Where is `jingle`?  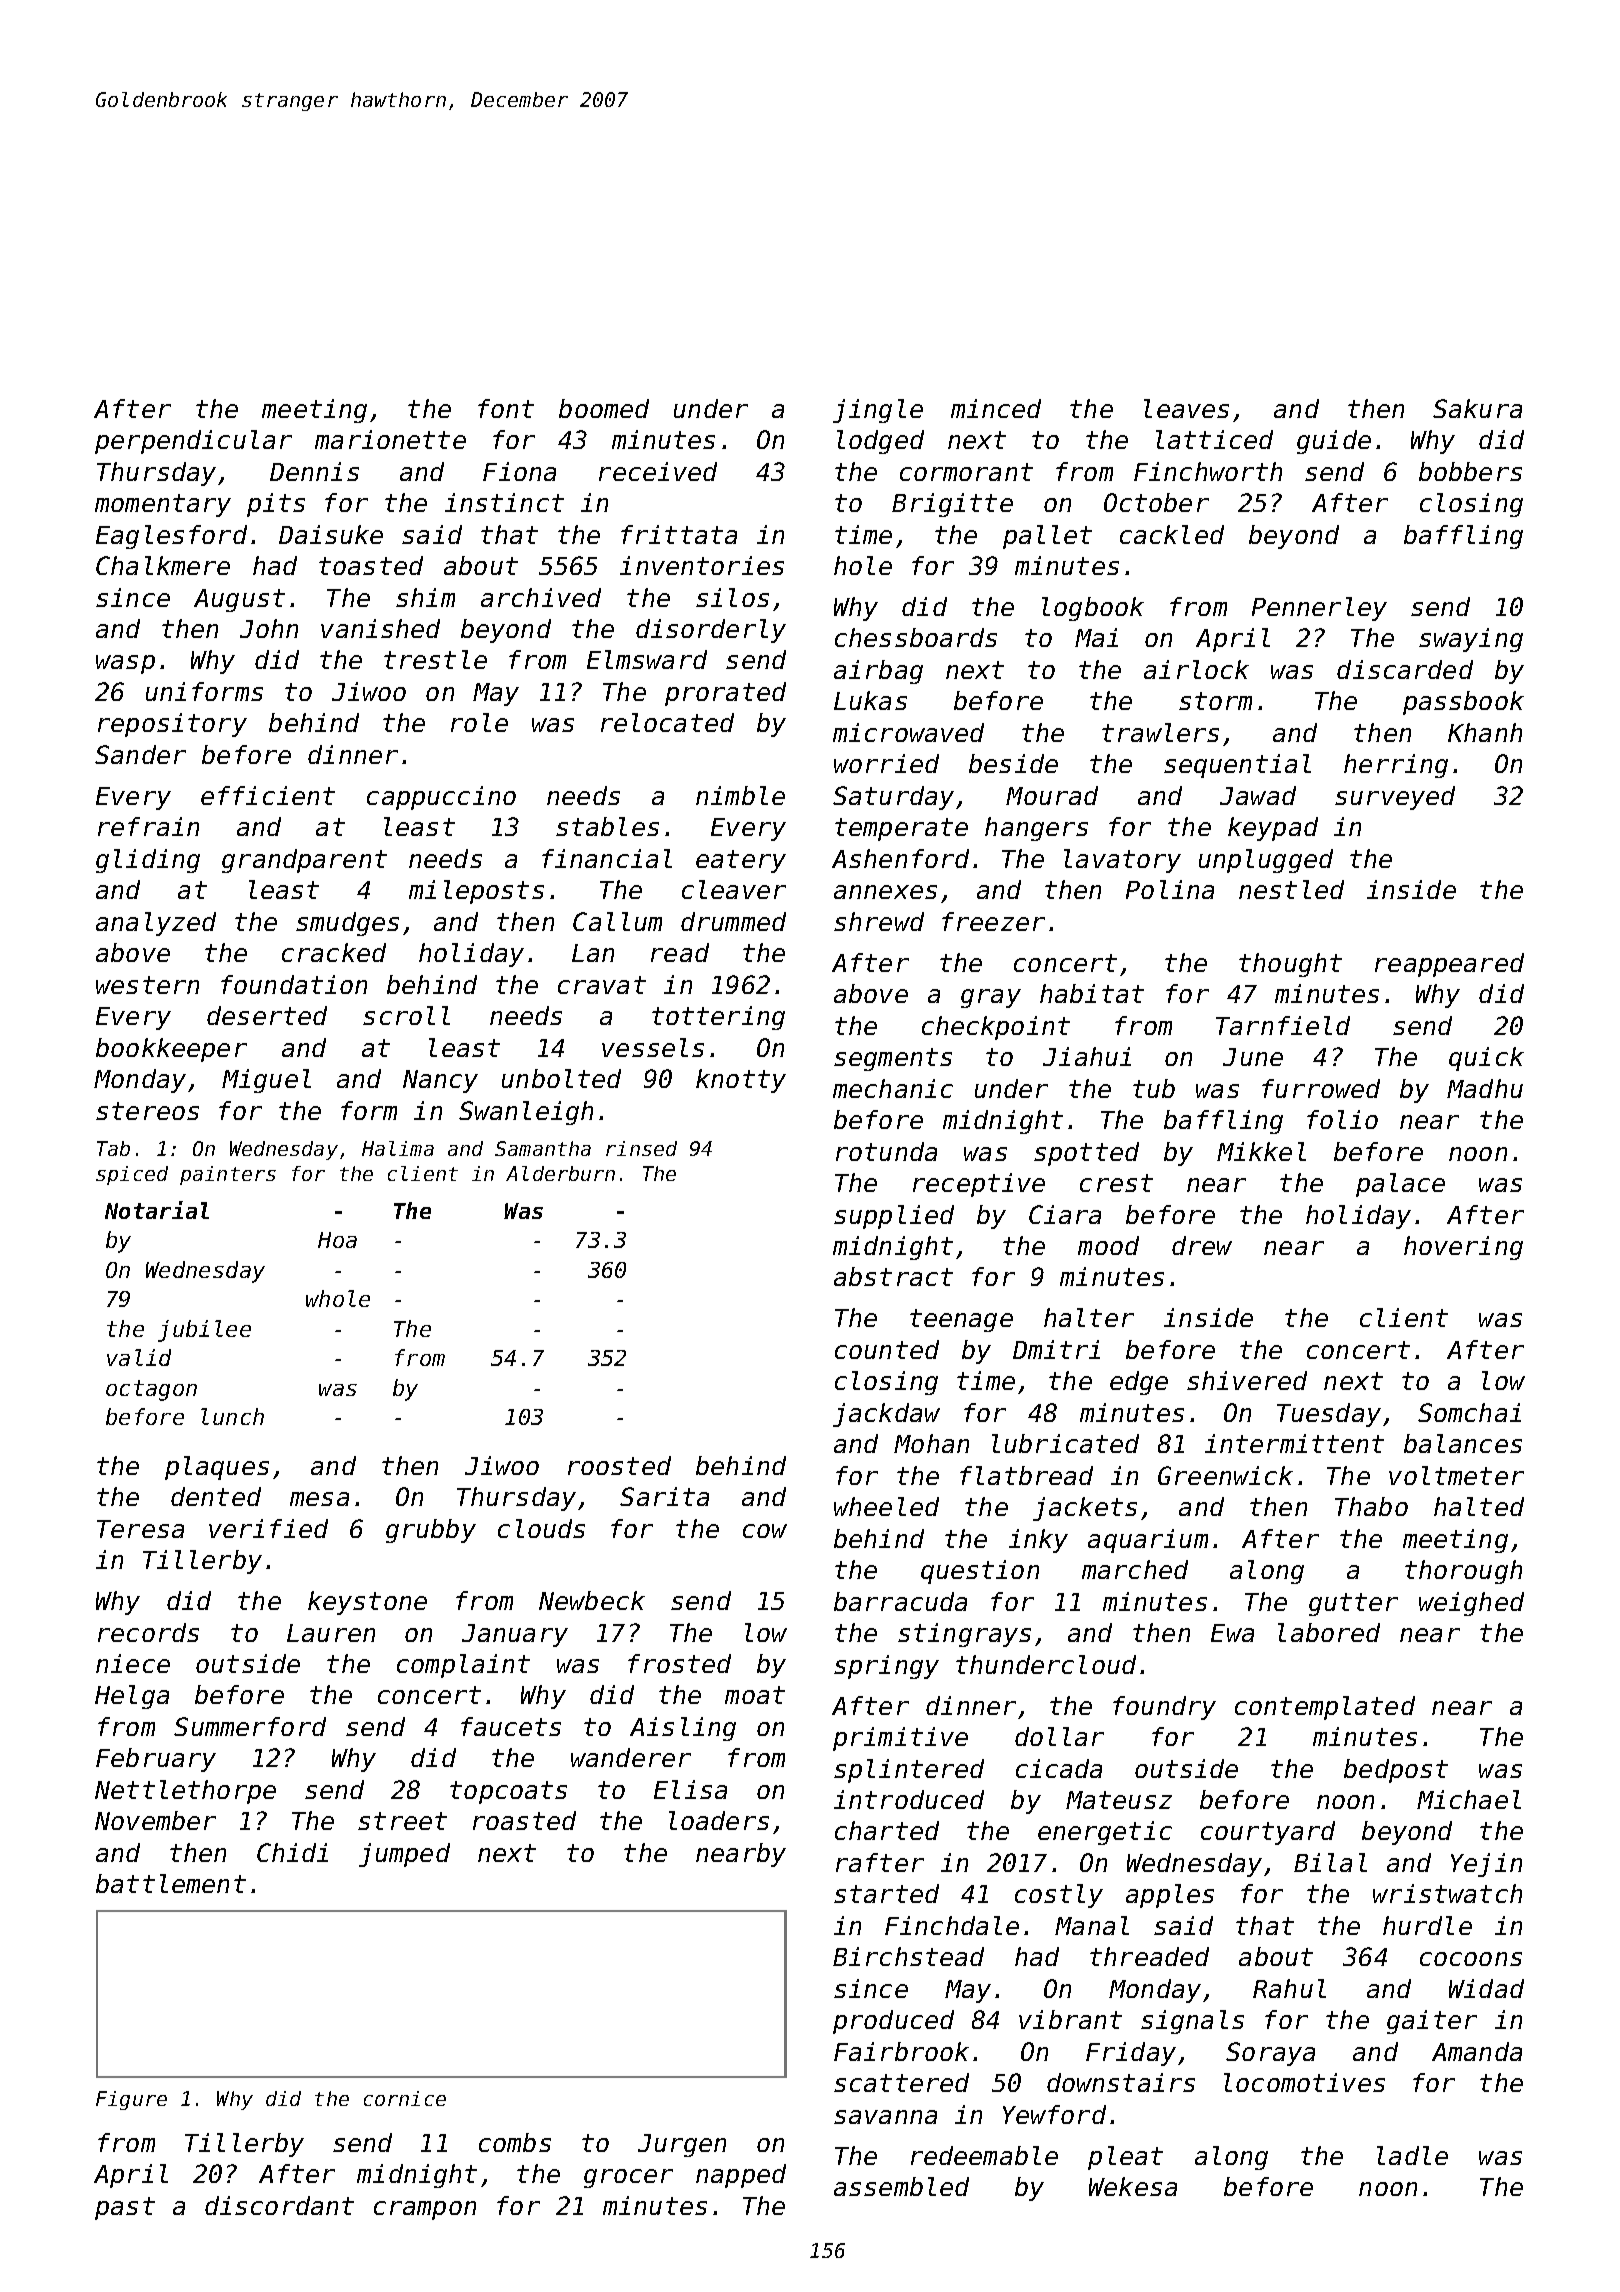
jingle is located at coordinates (878, 411).
